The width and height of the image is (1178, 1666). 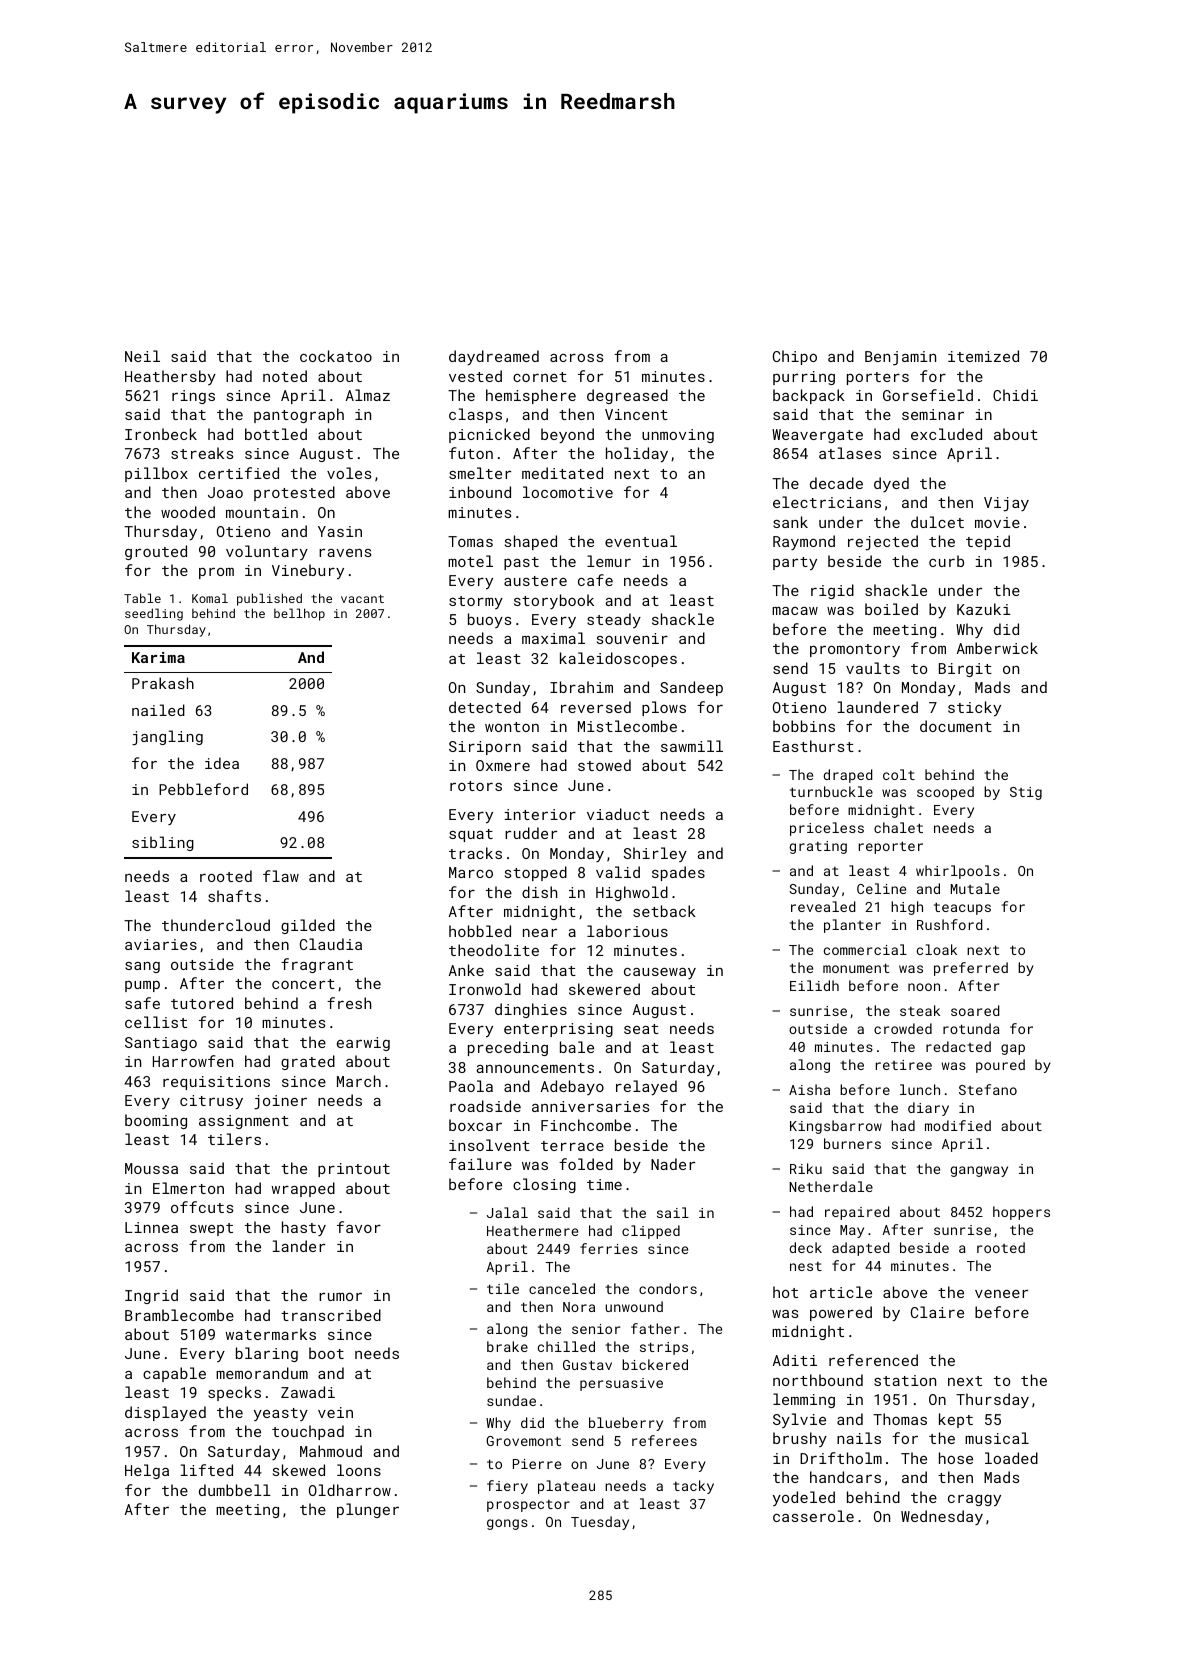 What do you see at coordinates (655, 854) in the image?
I see `Shirley` at bounding box center [655, 854].
